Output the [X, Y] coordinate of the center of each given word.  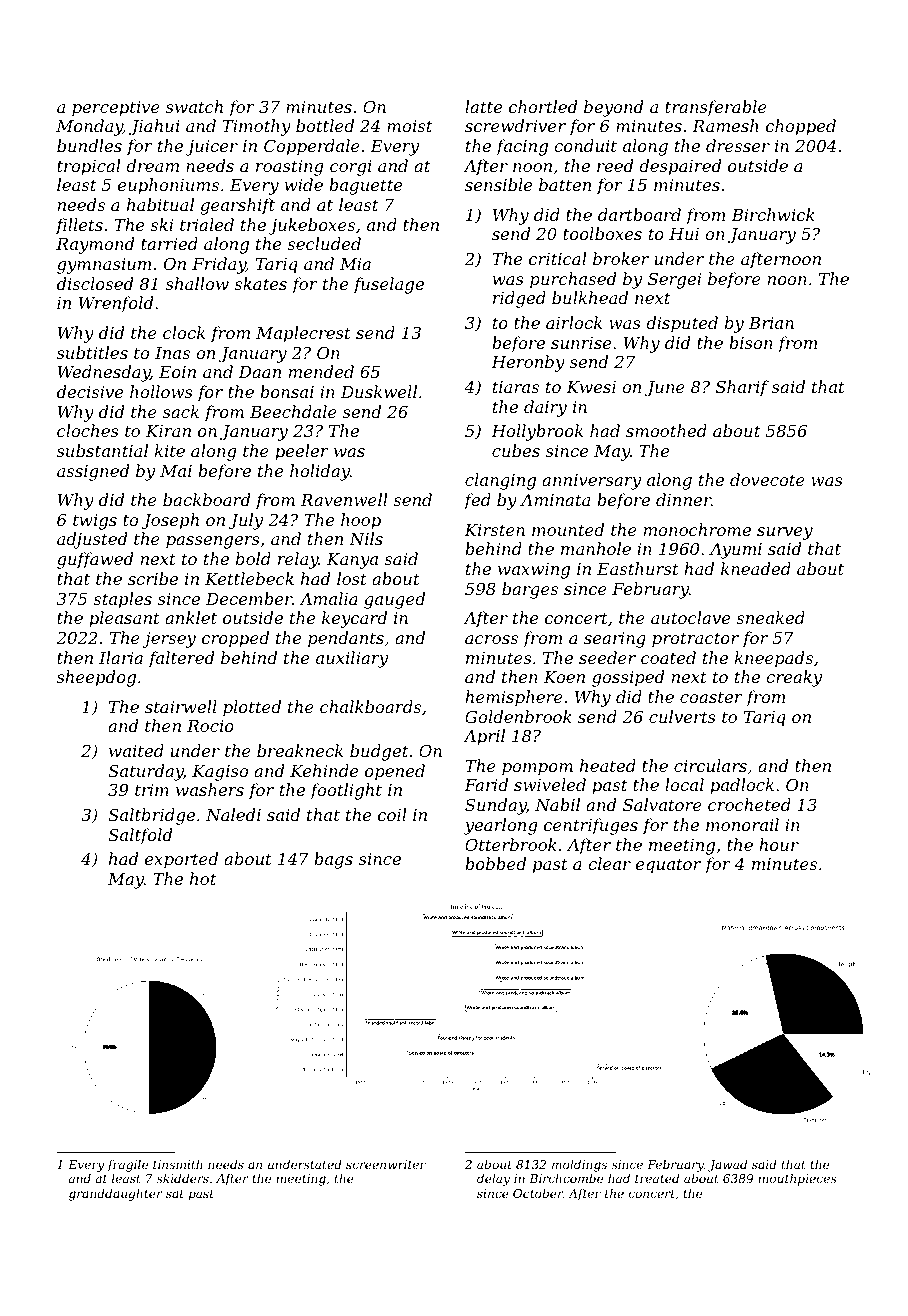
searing [615, 640]
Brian [771, 323]
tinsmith [178, 1164]
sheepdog [96, 678]
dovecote [767, 479]
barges [530, 590]
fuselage [388, 285]
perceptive [116, 109]
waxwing [534, 571]
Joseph [170, 521]
